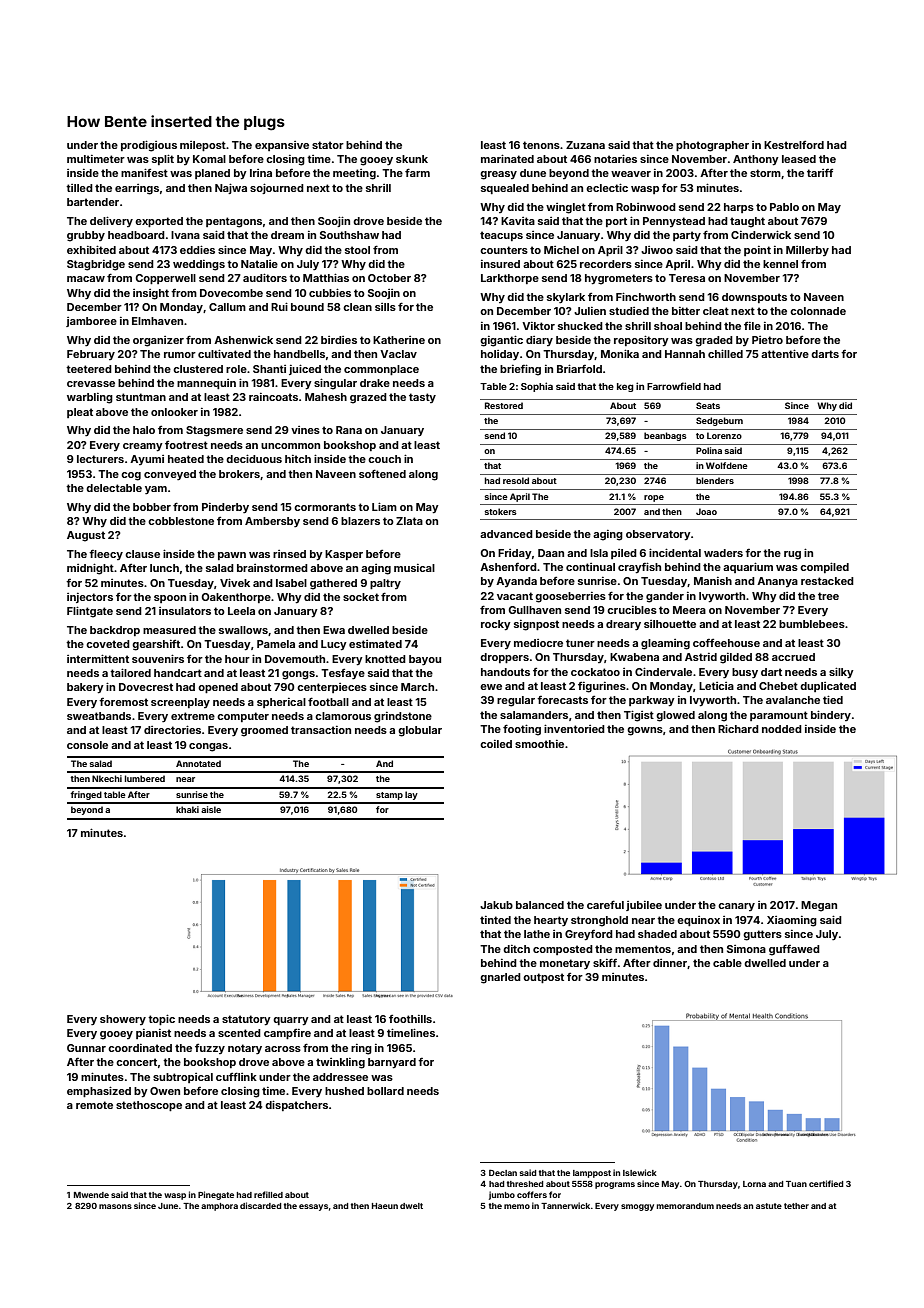 This page has height=1308, width=924. What do you see at coordinates (794, 145) in the page?
I see `Kestrelford` at bounding box center [794, 145].
